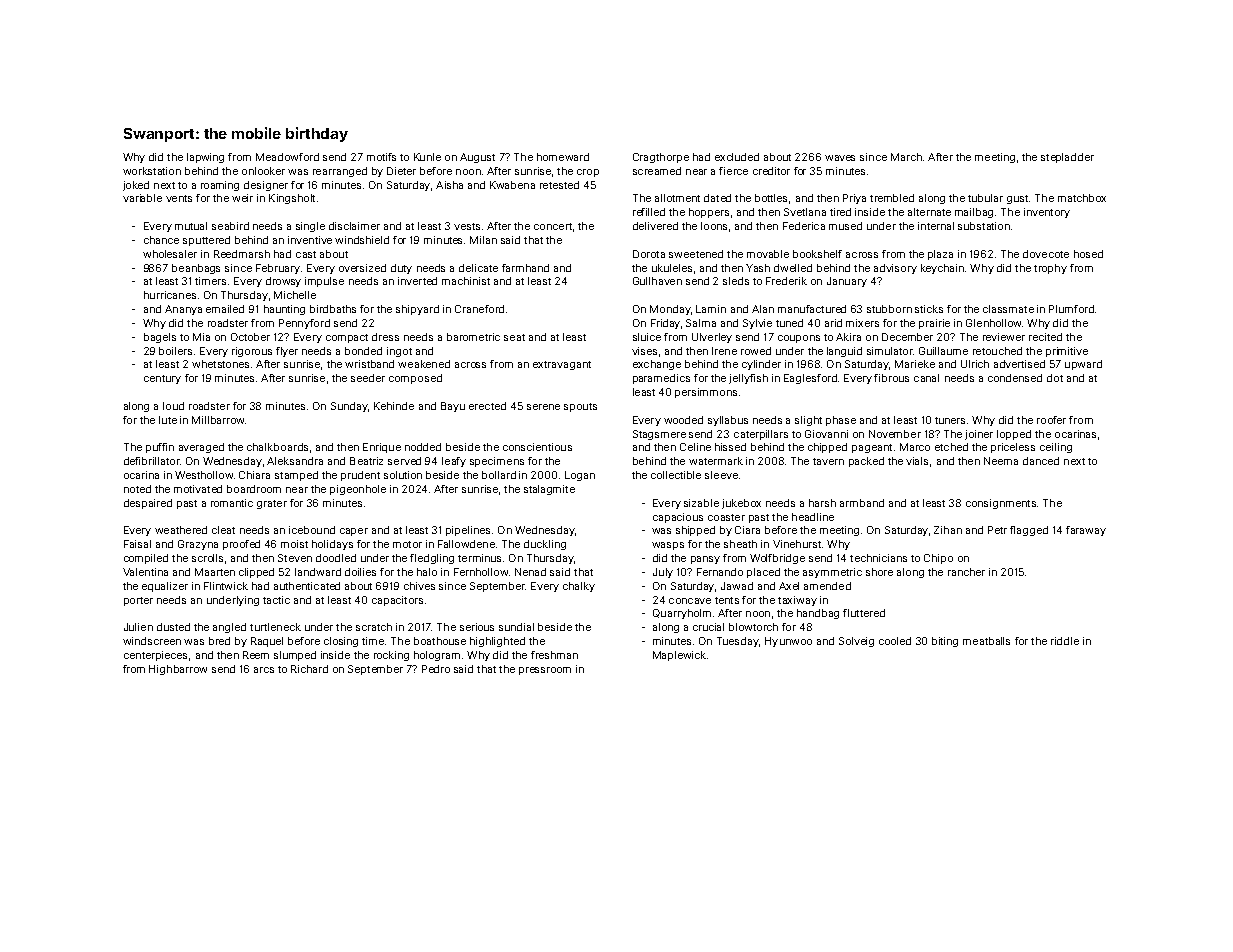 This document has width=1233, height=952. Describe the element at coordinates (205, 158) in the document. I see `lapwing` at that location.
